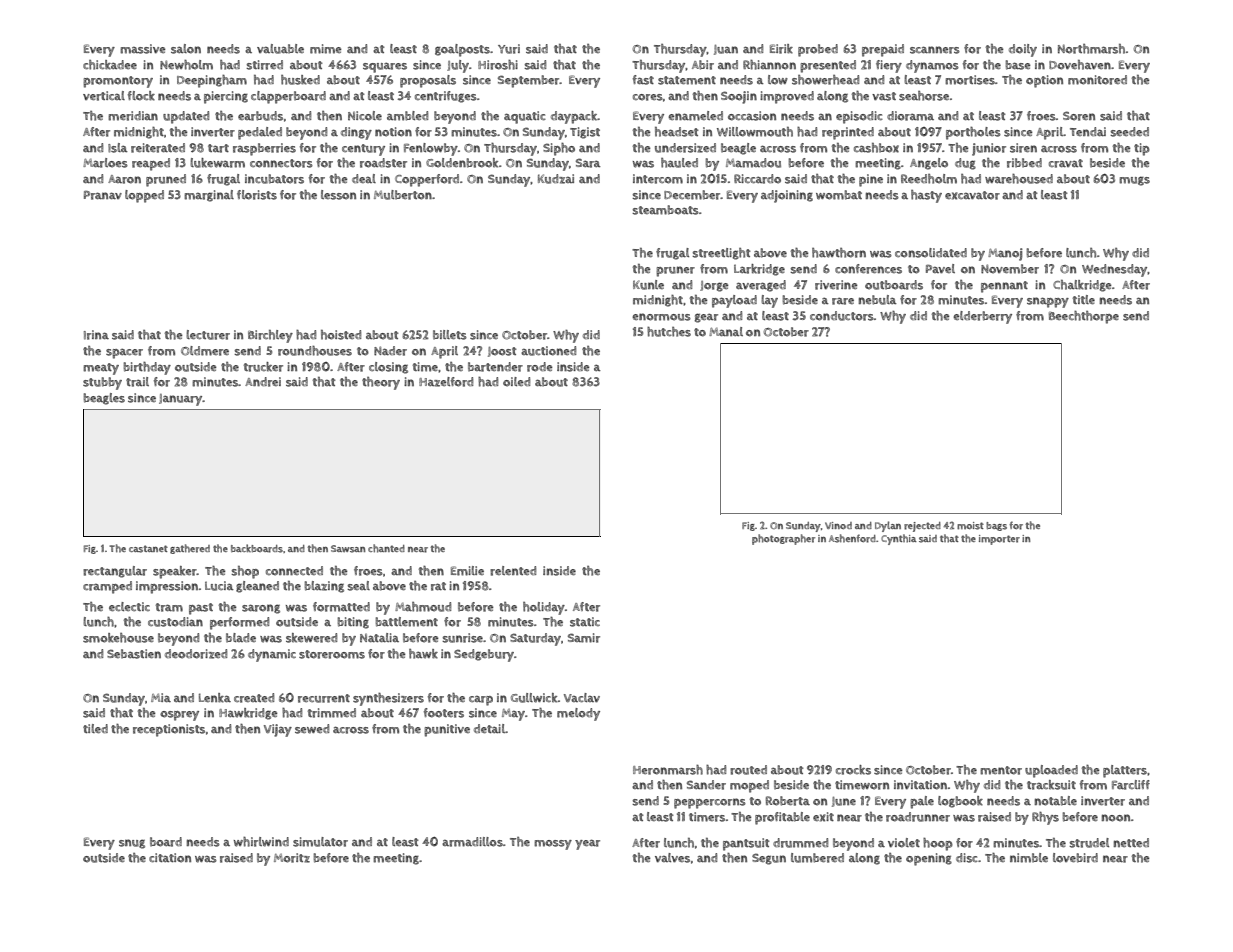 This page has height=952, width=1233. I want to click on consolidated, so click(931, 253).
